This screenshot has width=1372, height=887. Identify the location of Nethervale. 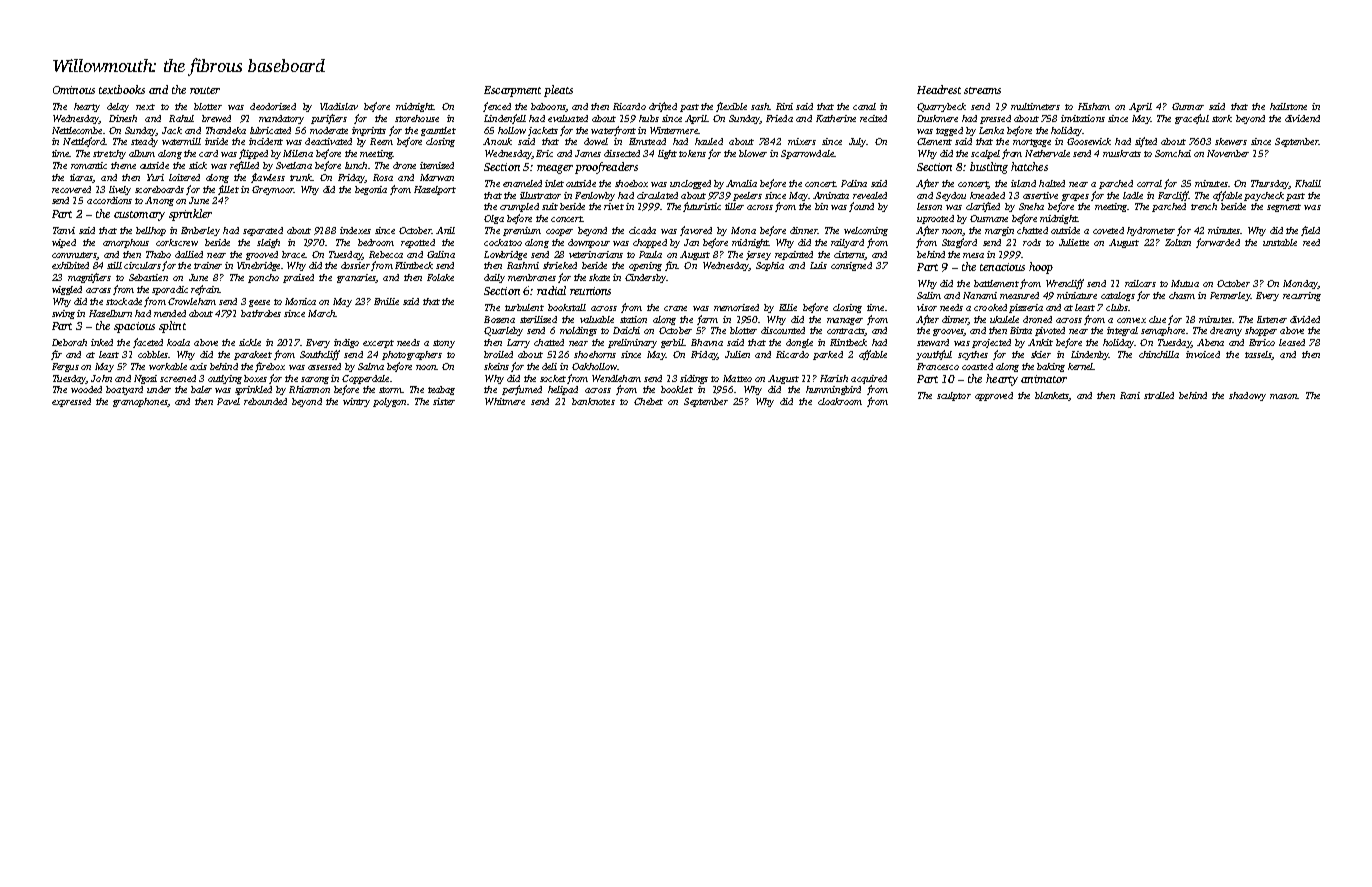
(1047, 153).
